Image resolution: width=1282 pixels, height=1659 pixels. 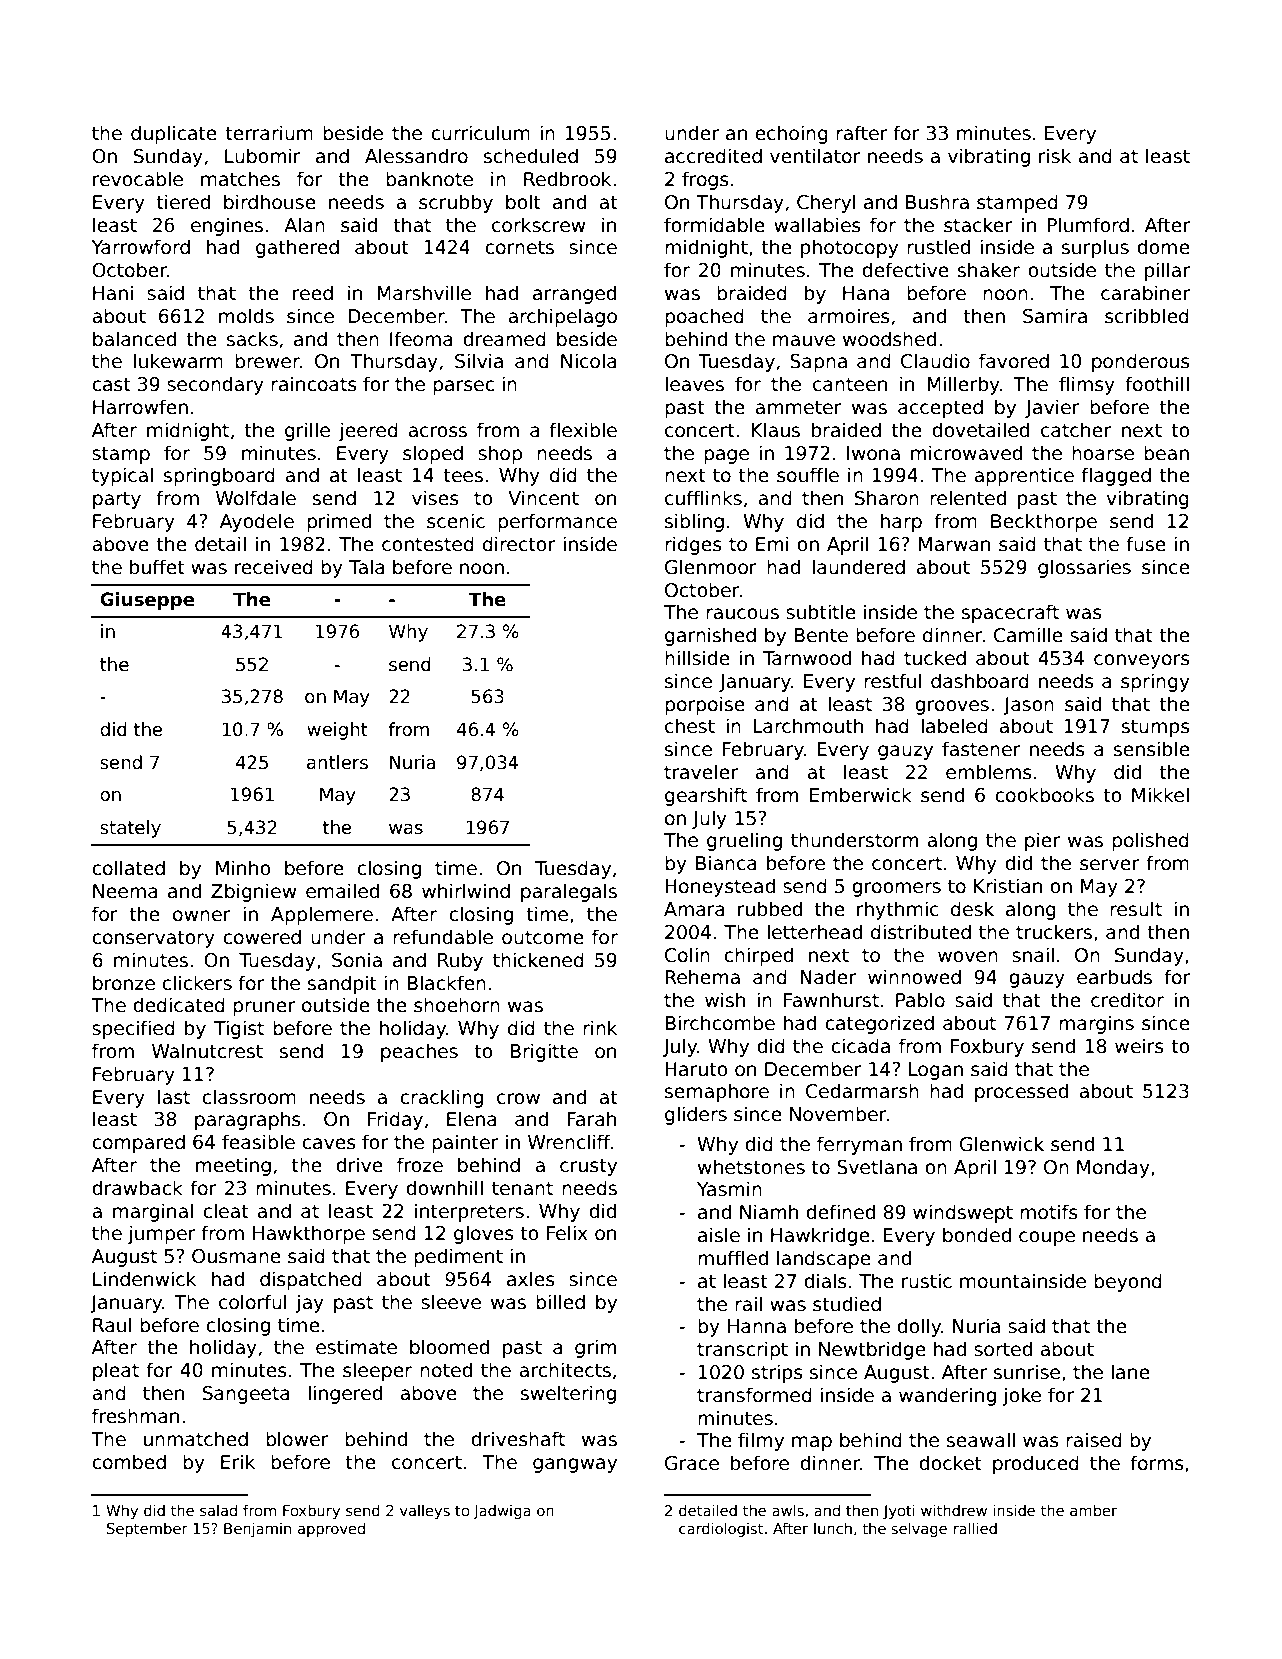 I want to click on Benjamin, so click(x=257, y=1529).
